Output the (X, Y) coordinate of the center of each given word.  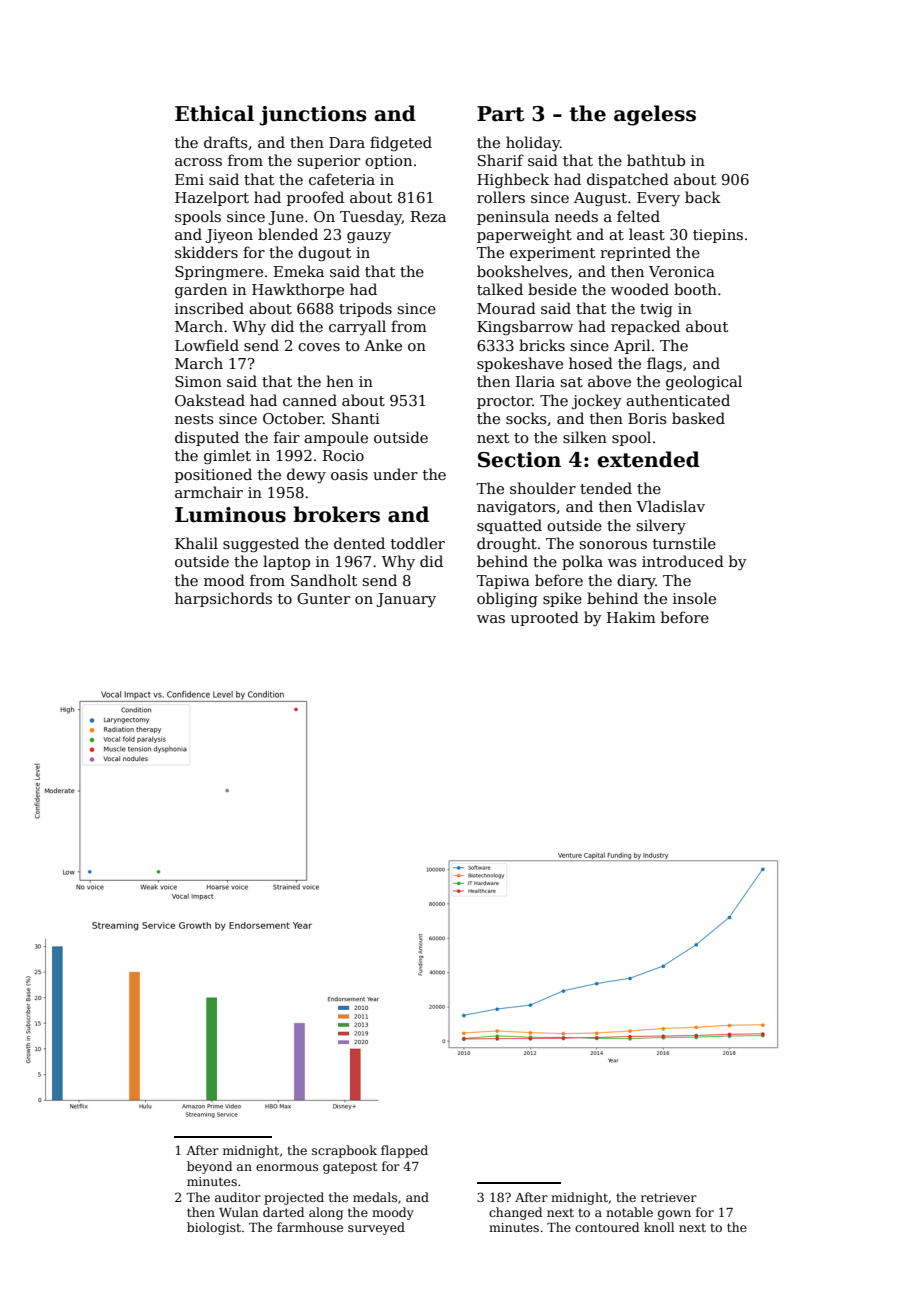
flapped (404, 1151)
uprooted (545, 618)
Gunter (323, 598)
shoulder (543, 488)
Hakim (631, 617)
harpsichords (223, 599)
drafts (225, 142)
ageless (655, 115)
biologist (214, 1228)
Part (500, 114)
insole (694, 598)
